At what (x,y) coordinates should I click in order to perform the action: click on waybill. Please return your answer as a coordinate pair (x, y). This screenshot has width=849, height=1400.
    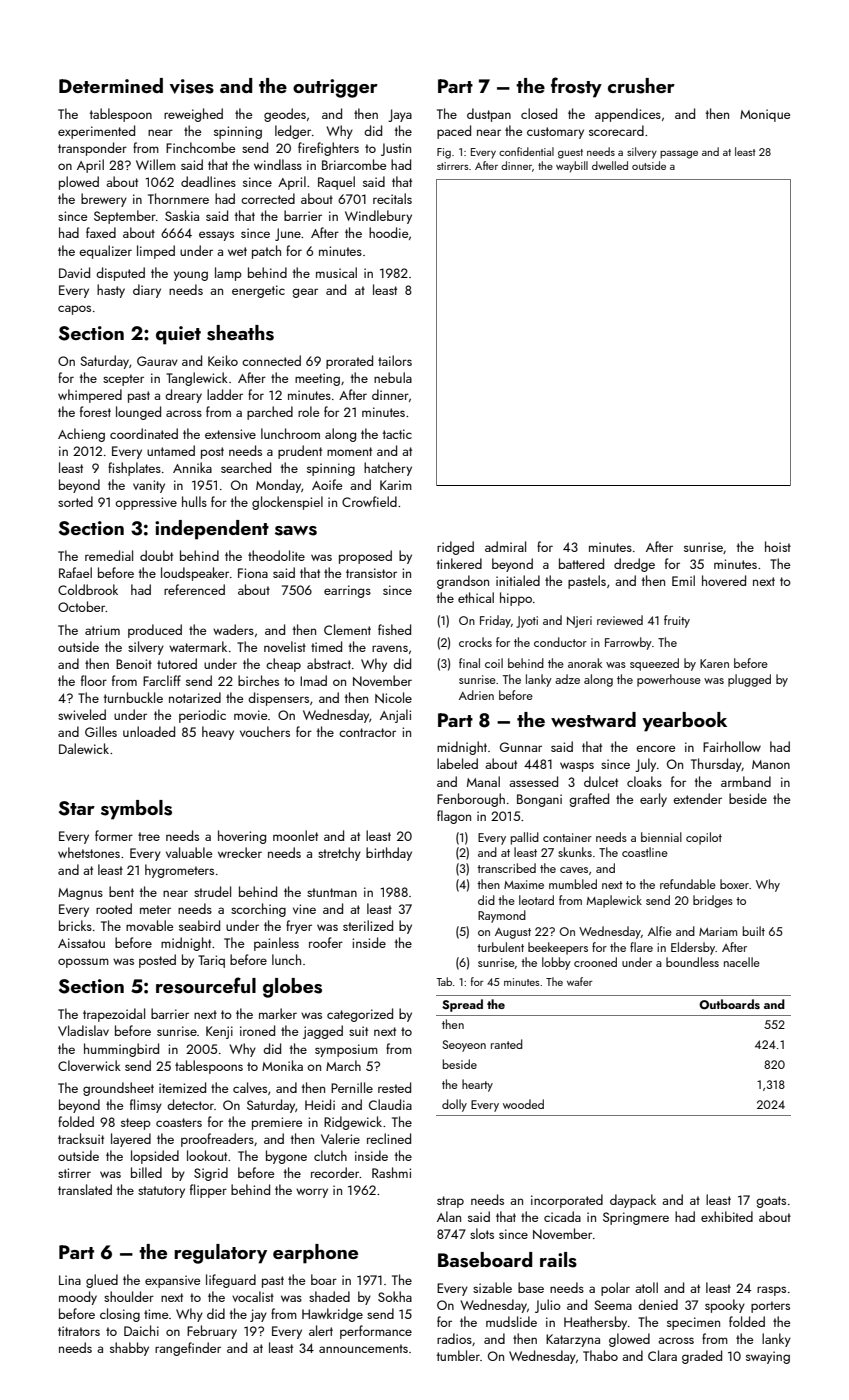
    Looking at the image, I should click on (572, 167).
